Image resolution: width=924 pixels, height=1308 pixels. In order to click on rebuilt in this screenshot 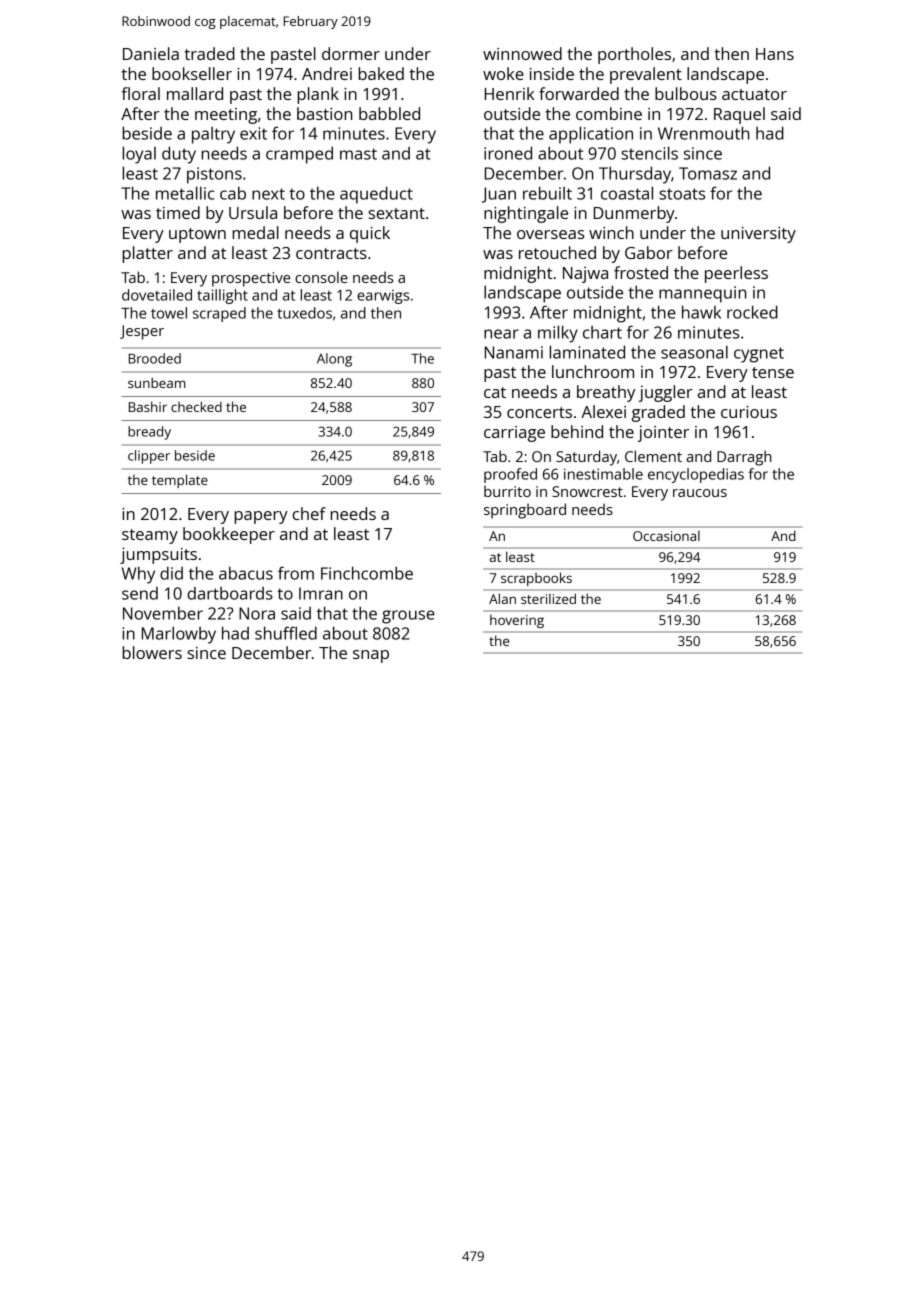, I will do `click(547, 193)`.
